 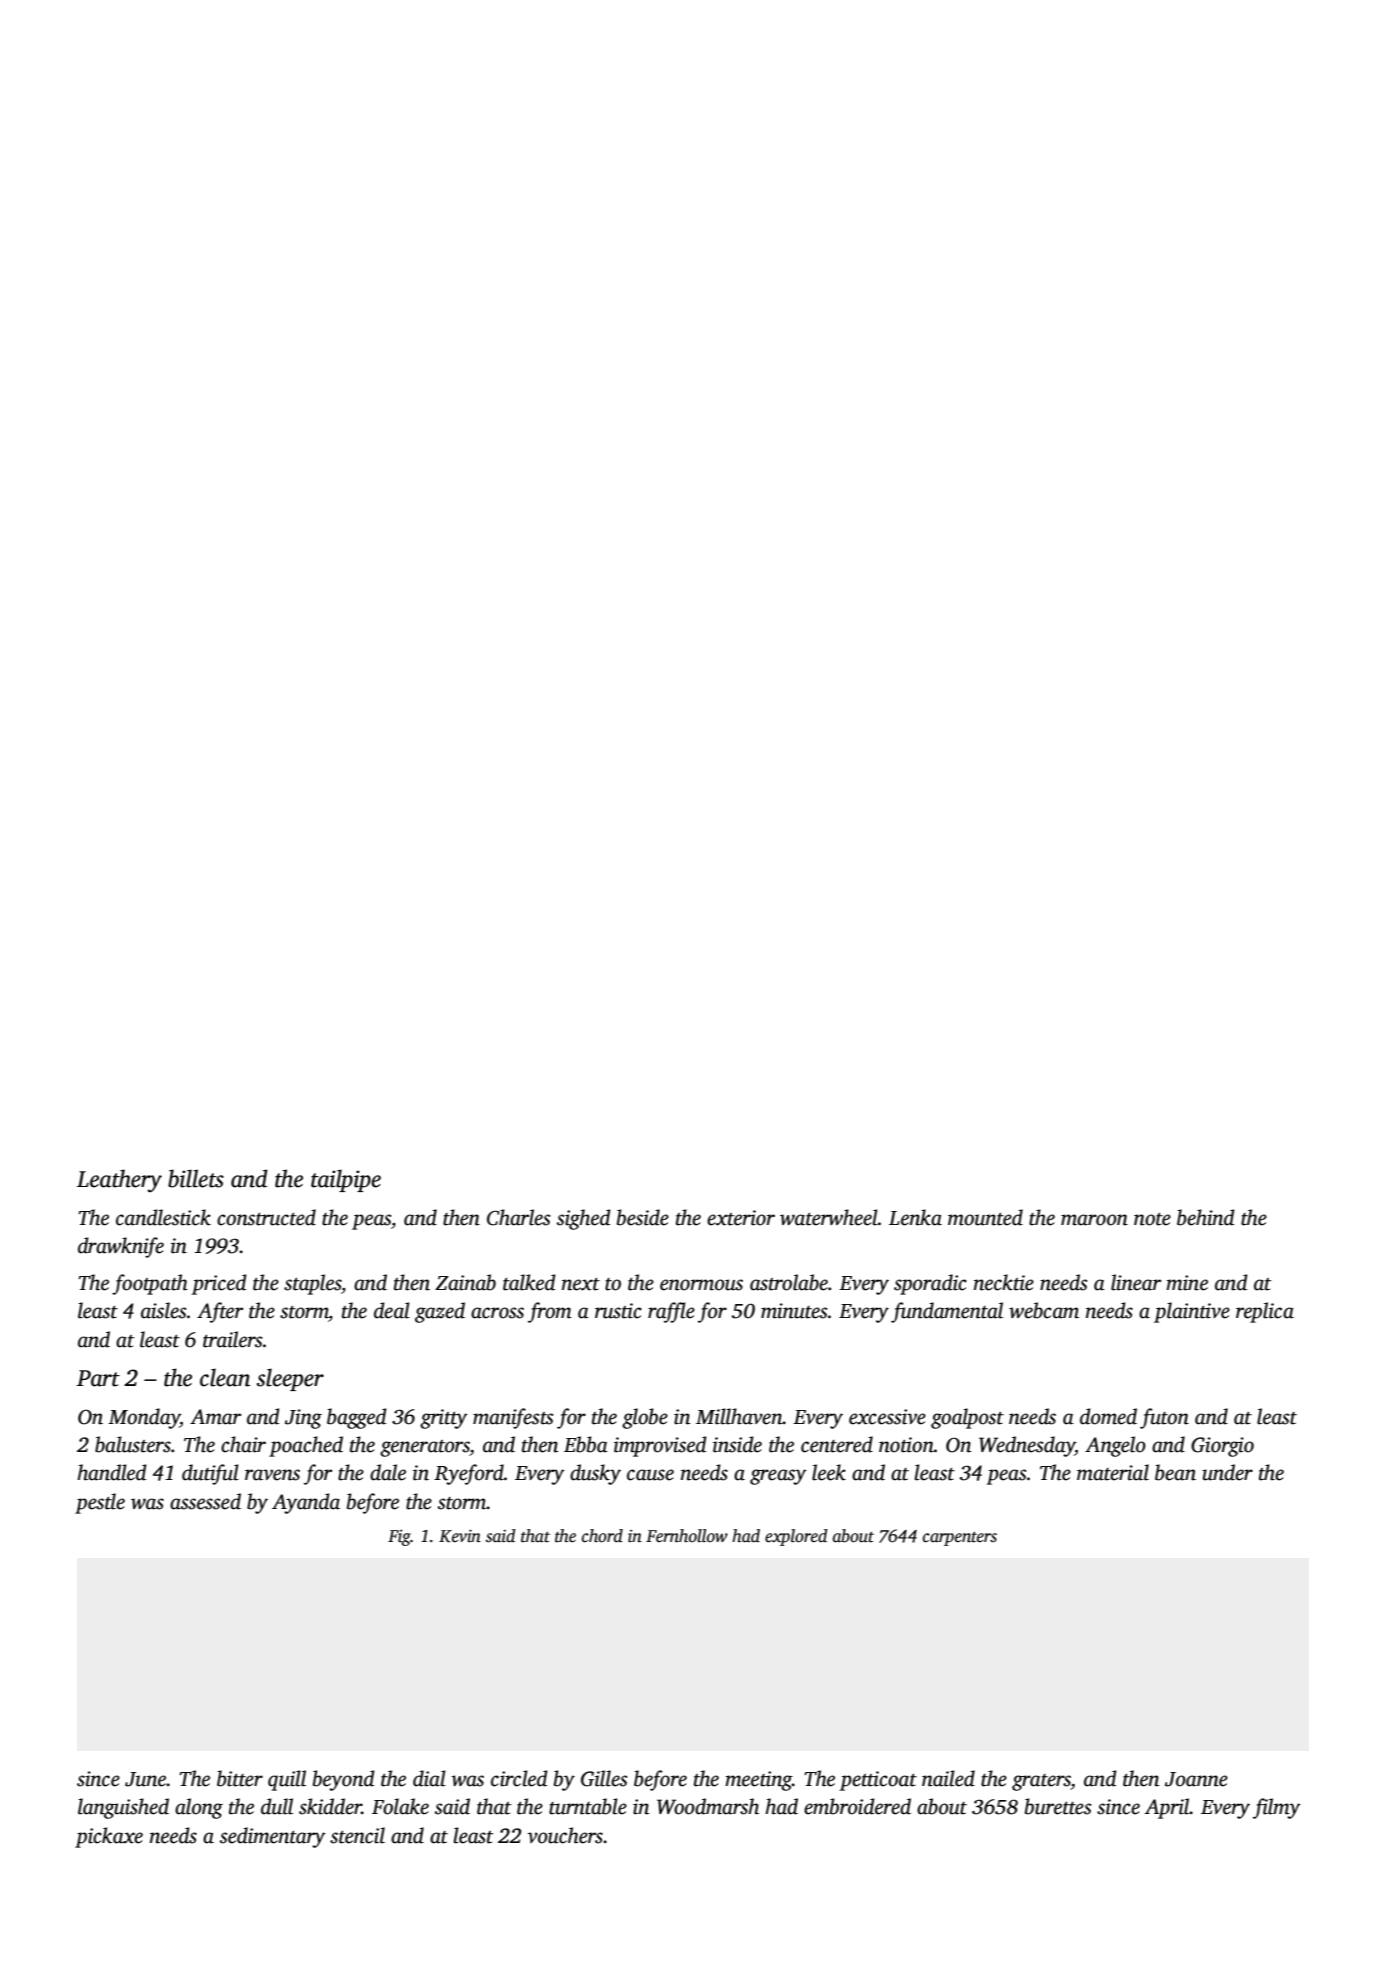 I want to click on tailpipe, so click(x=346, y=1180).
